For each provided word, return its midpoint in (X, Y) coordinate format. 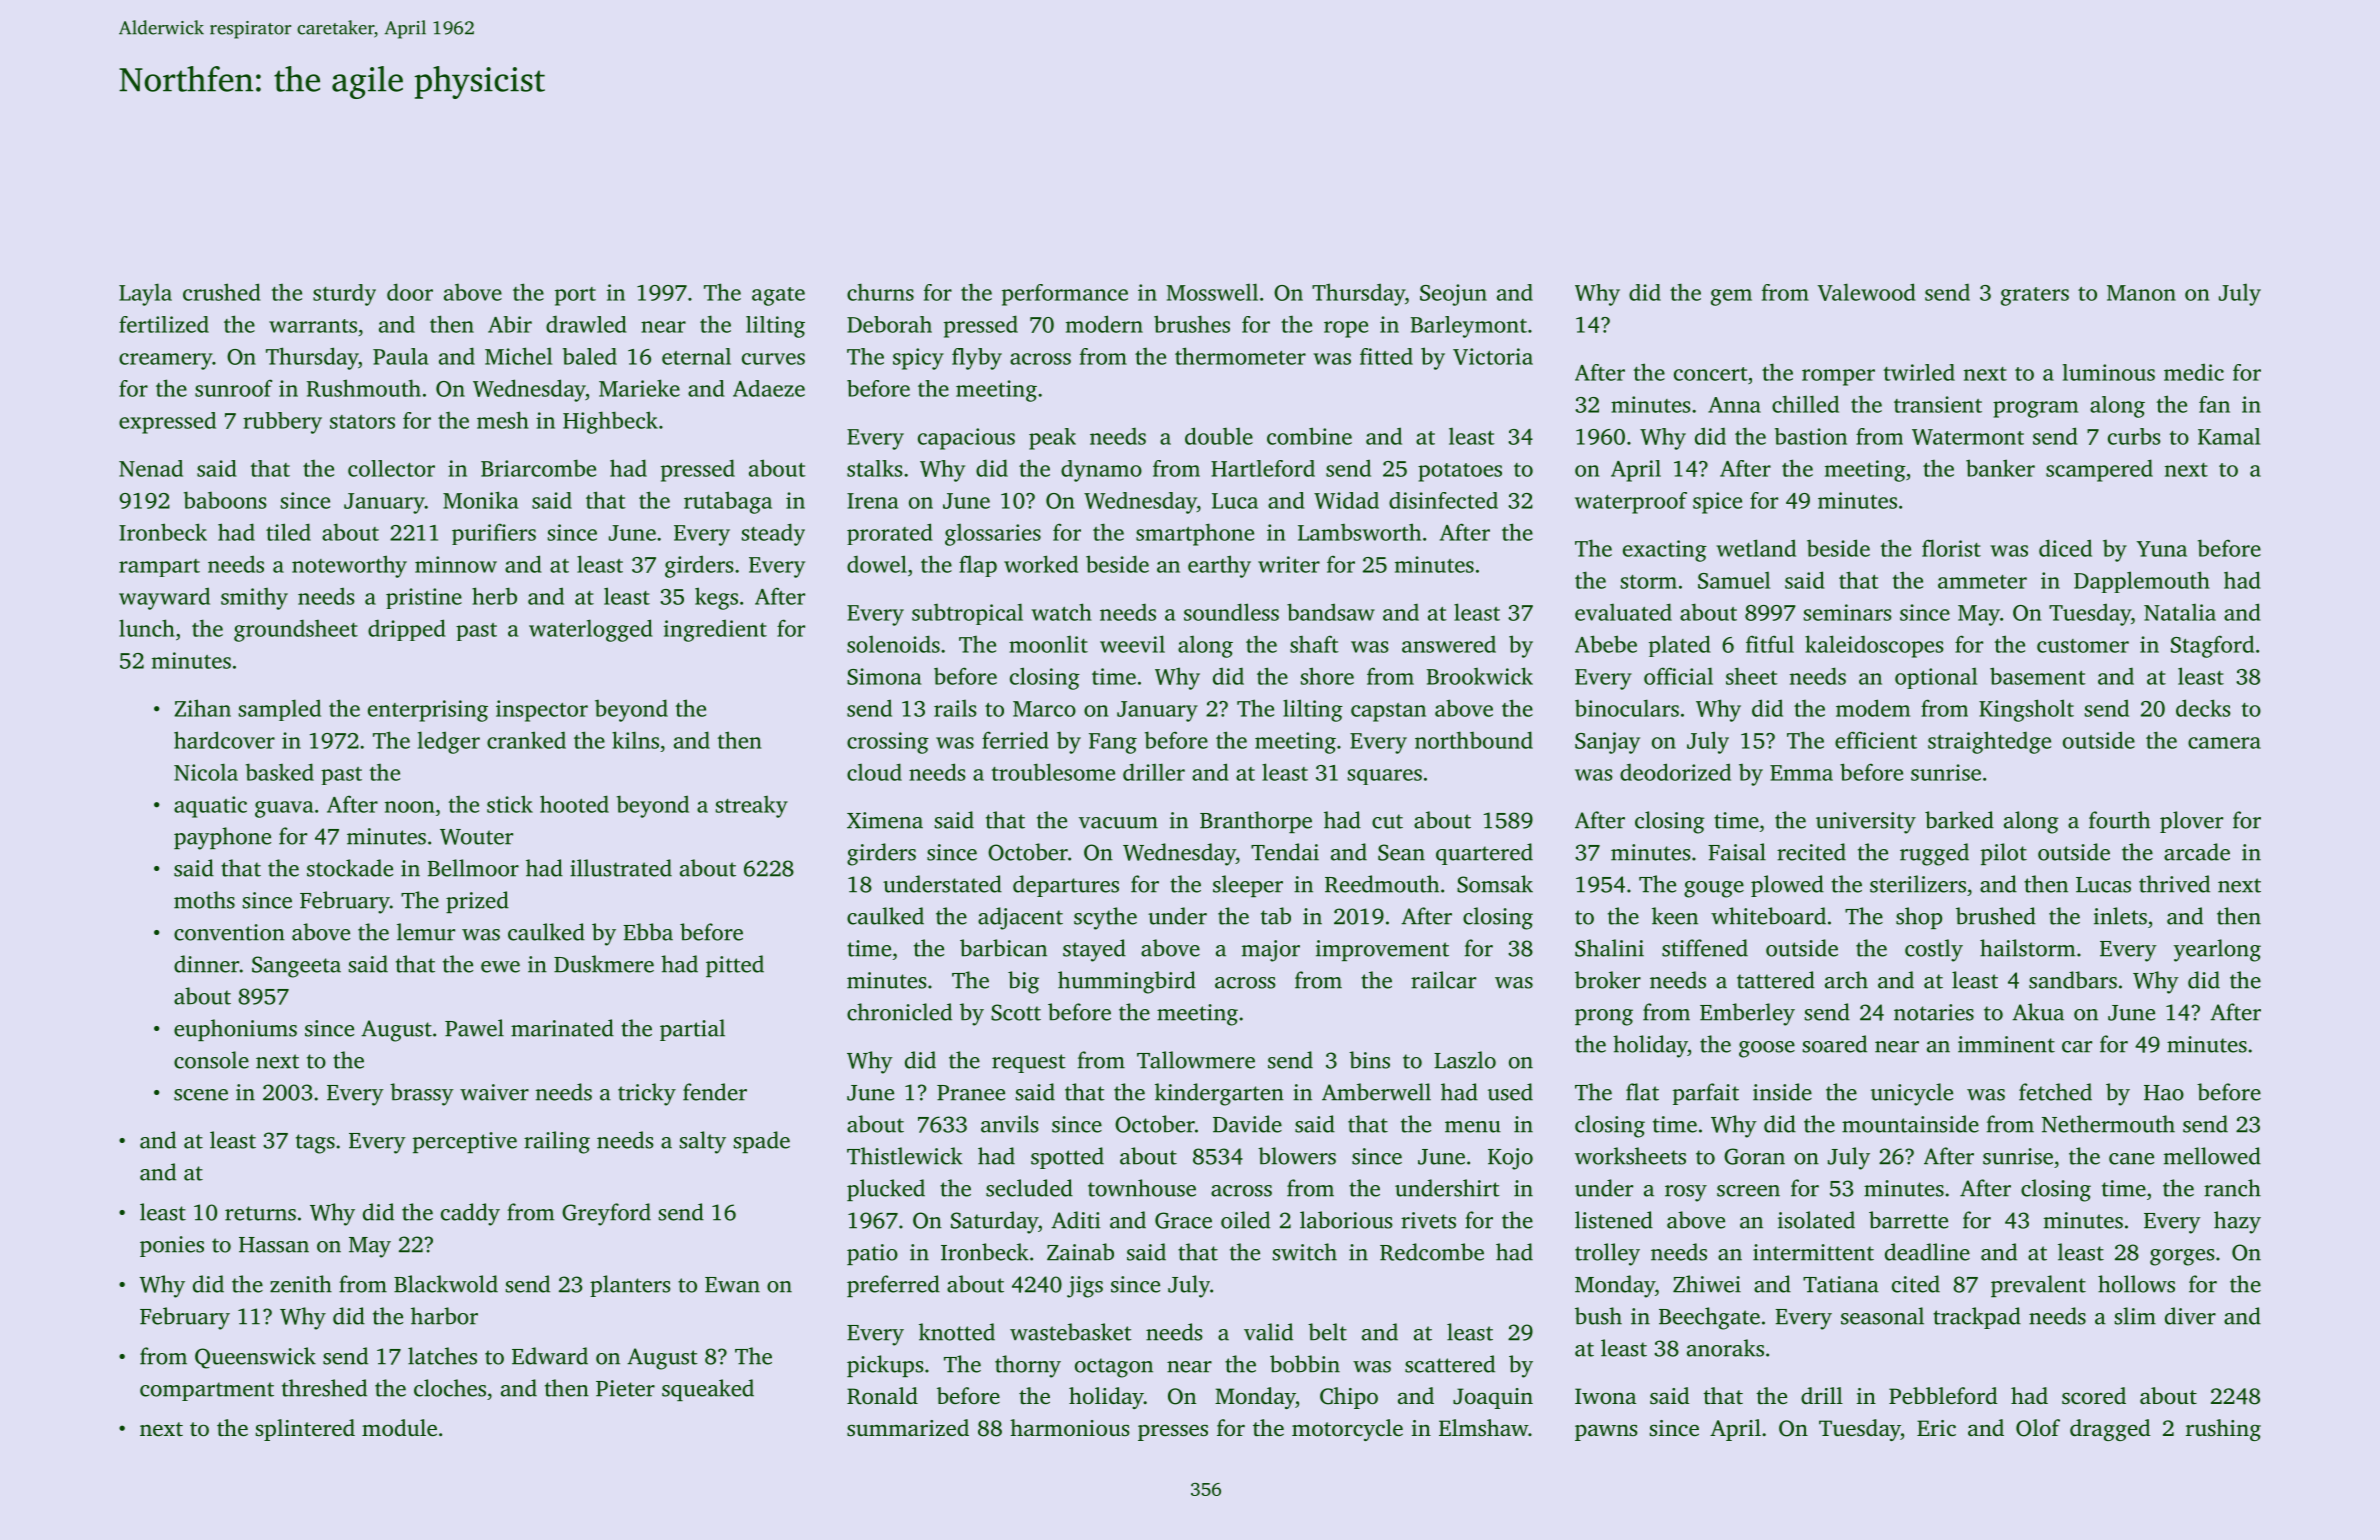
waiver (494, 1092)
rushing (2223, 1430)
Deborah (889, 324)
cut (1387, 821)
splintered (305, 1430)
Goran (1754, 1156)
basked (280, 772)
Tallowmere (1196, 1060)
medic (2194, 372)
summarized (908, 1428)
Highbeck (610, 422)
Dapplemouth (2142, 582)
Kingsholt (2026, 710)
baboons (225, 500)
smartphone (1195, 534)
